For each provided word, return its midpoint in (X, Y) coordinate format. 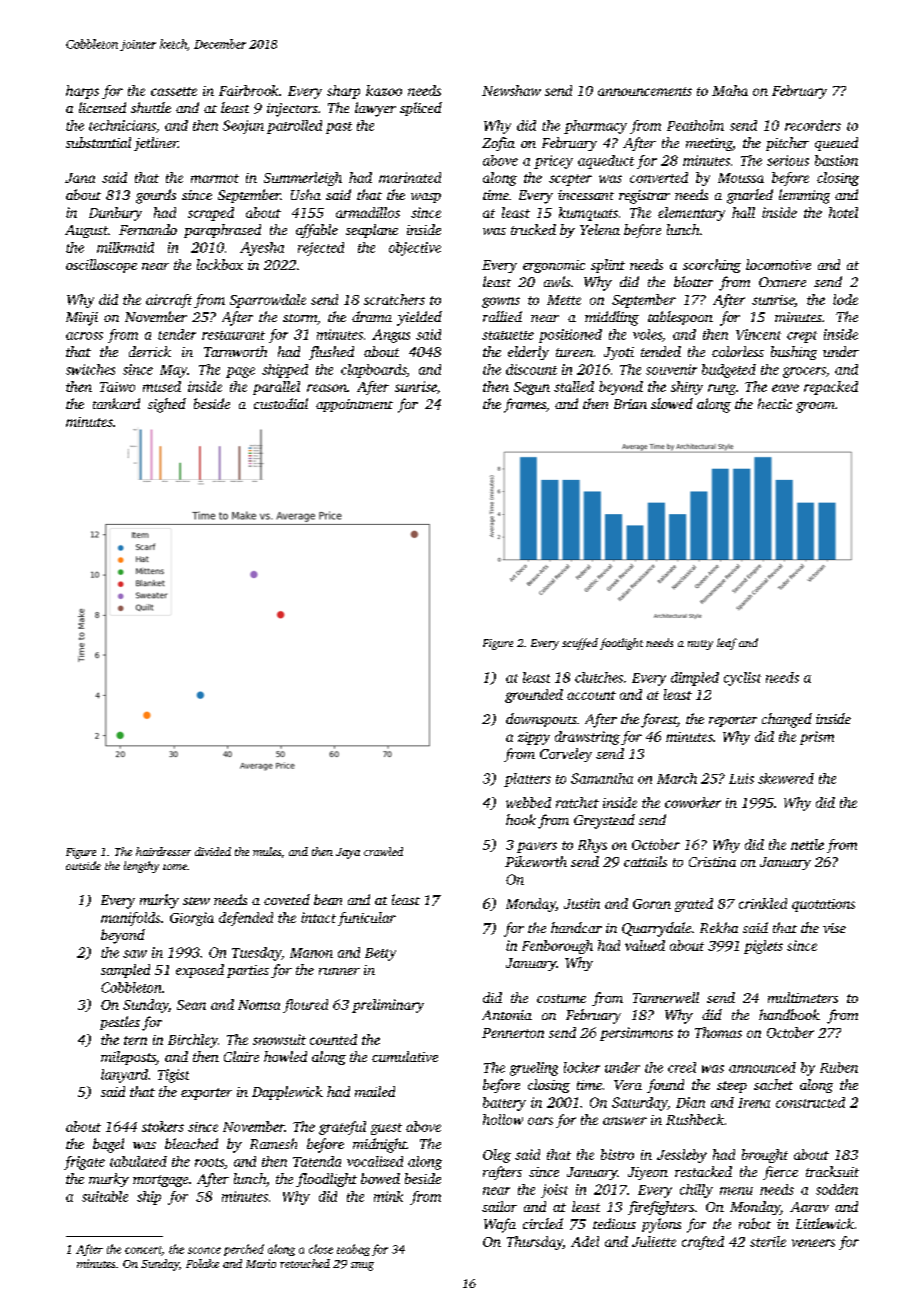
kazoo (384, 90)
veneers (813, 1243)
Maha (730, 90)
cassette (174, 91)
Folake (202, 1263)
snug (362, 1266)
